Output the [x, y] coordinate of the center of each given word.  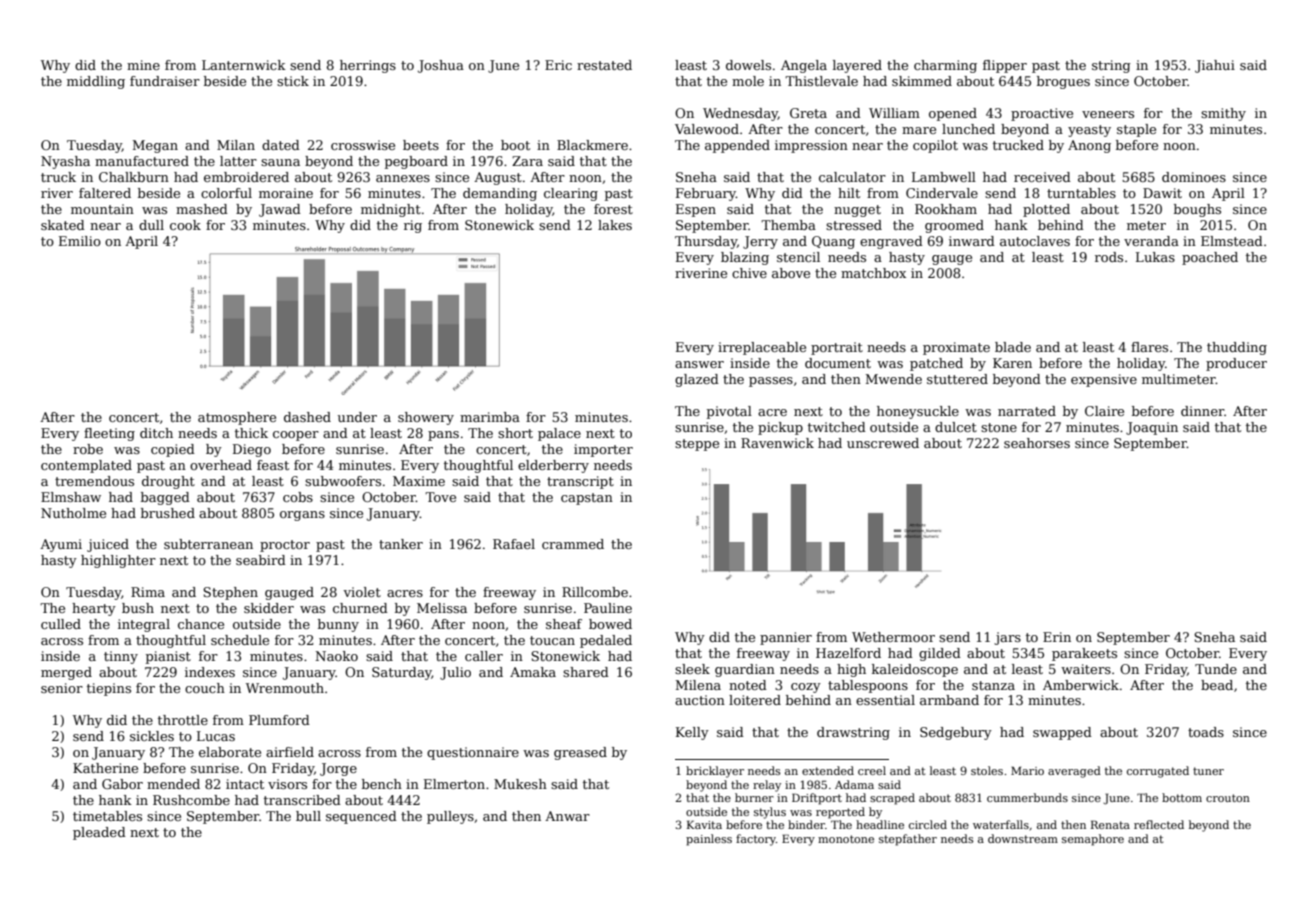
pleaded [99, 833]
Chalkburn [134, 177]
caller [484, 656]
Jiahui [1215, 66]
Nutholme [73, 513]
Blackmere [592, 145]
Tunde [1216, 669]
